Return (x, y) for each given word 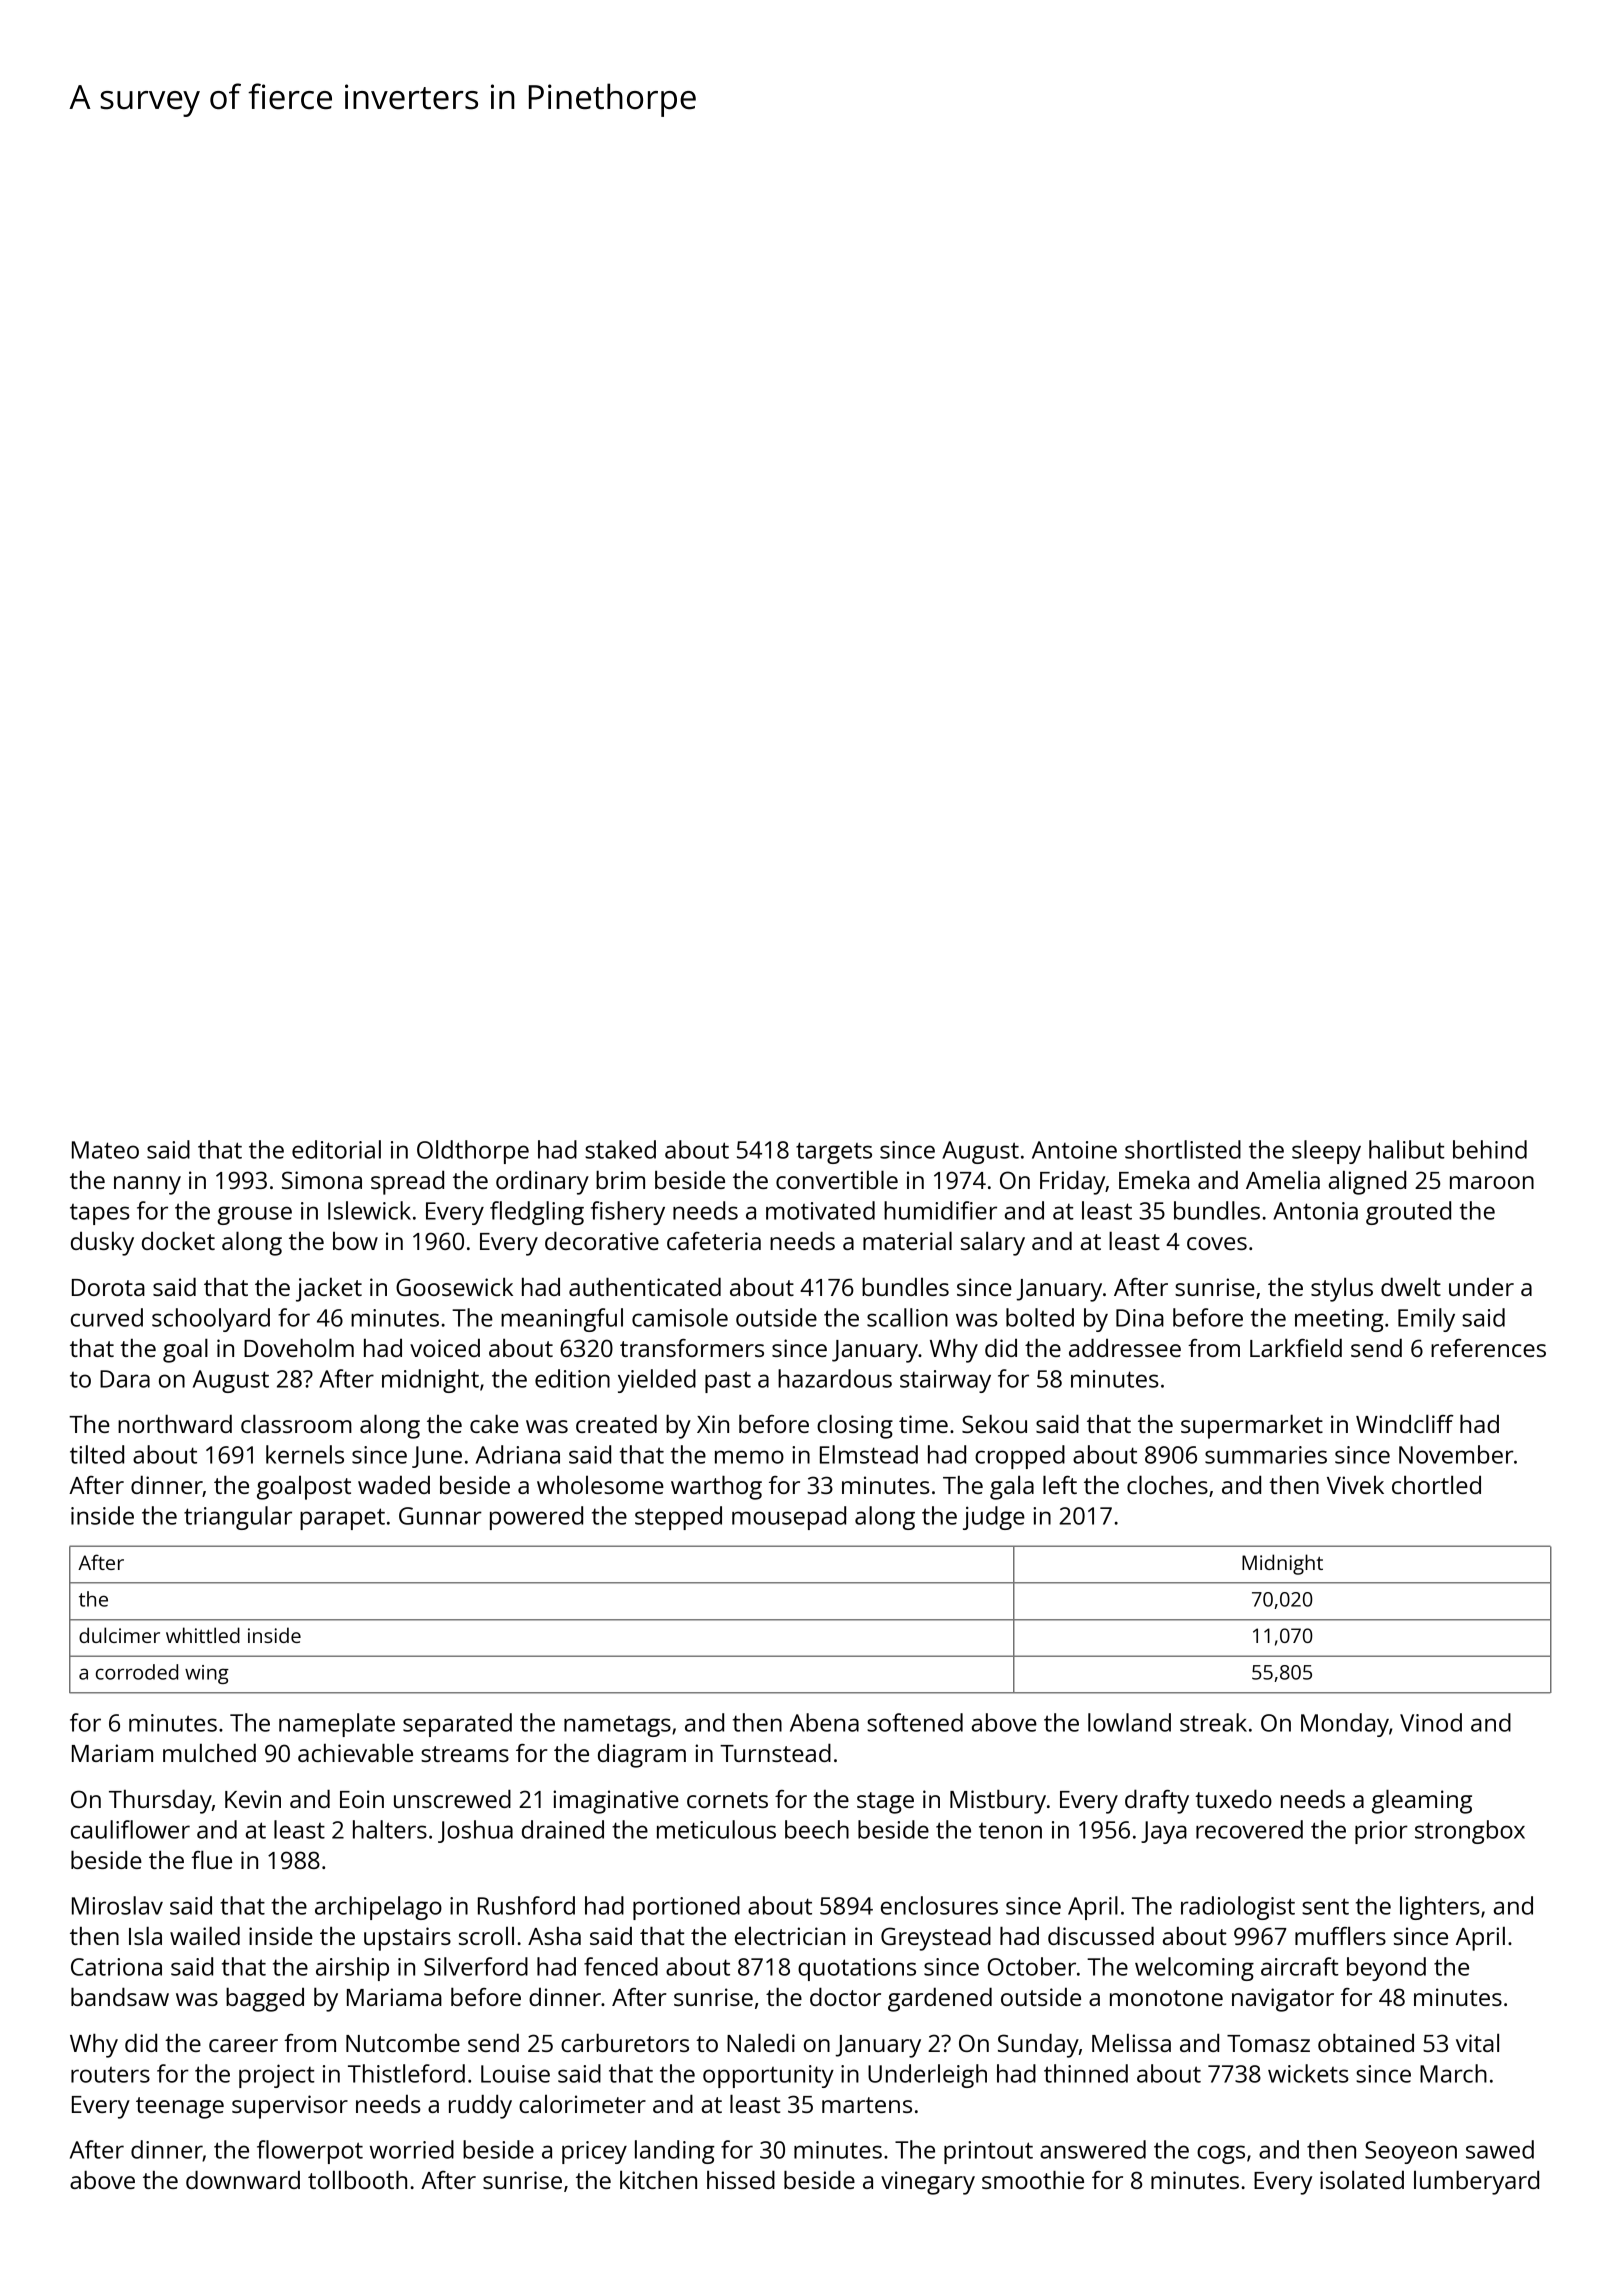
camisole (680, 1317)
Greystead (936, 1938)
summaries (1266, 1455)
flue (211, 1859)
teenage (180, 2108)
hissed (741, 2179)
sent (1325, 1906)
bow (355, 1241)
